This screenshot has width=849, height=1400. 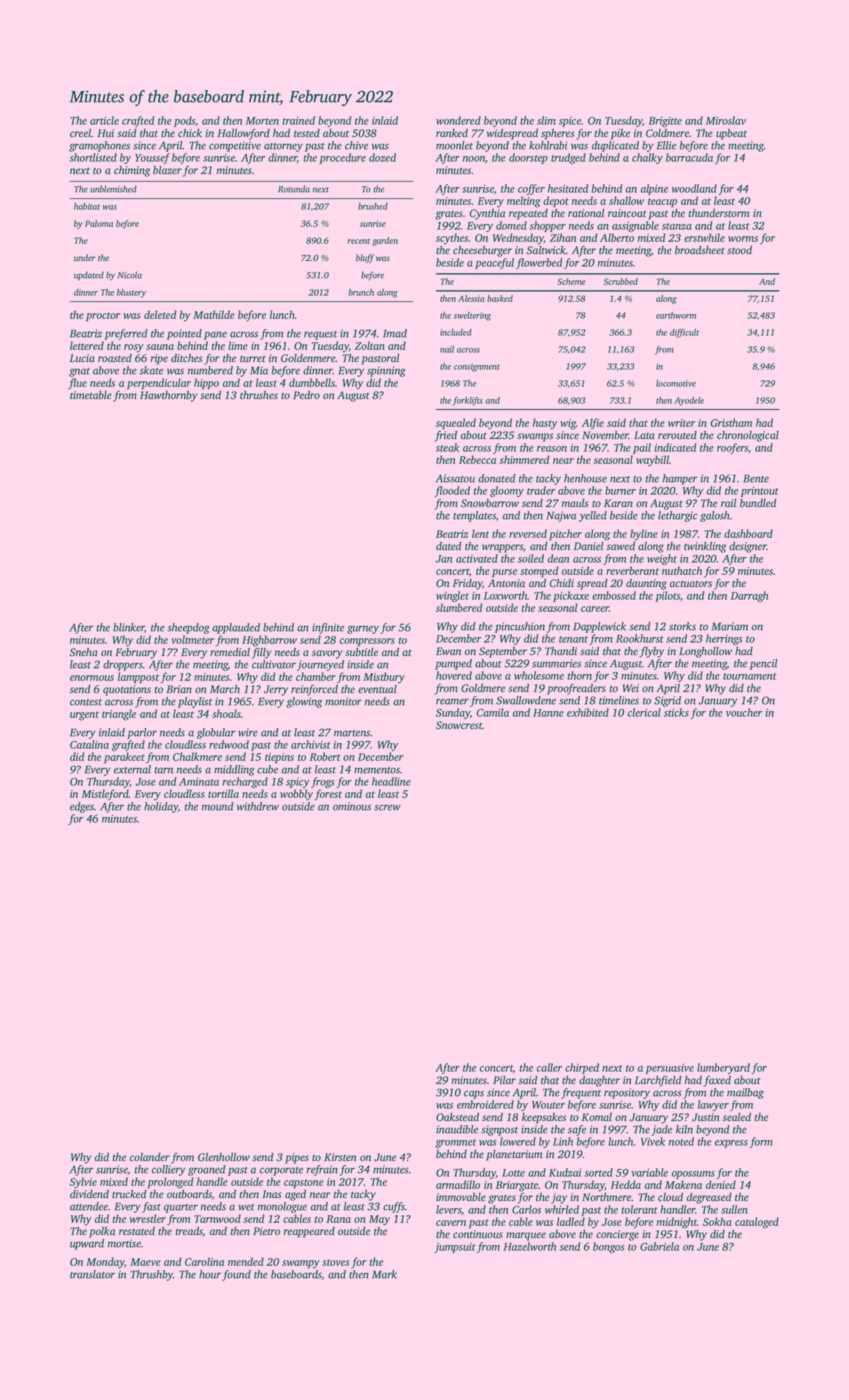 I want to click on pointed, so click(x=184, y=334).
